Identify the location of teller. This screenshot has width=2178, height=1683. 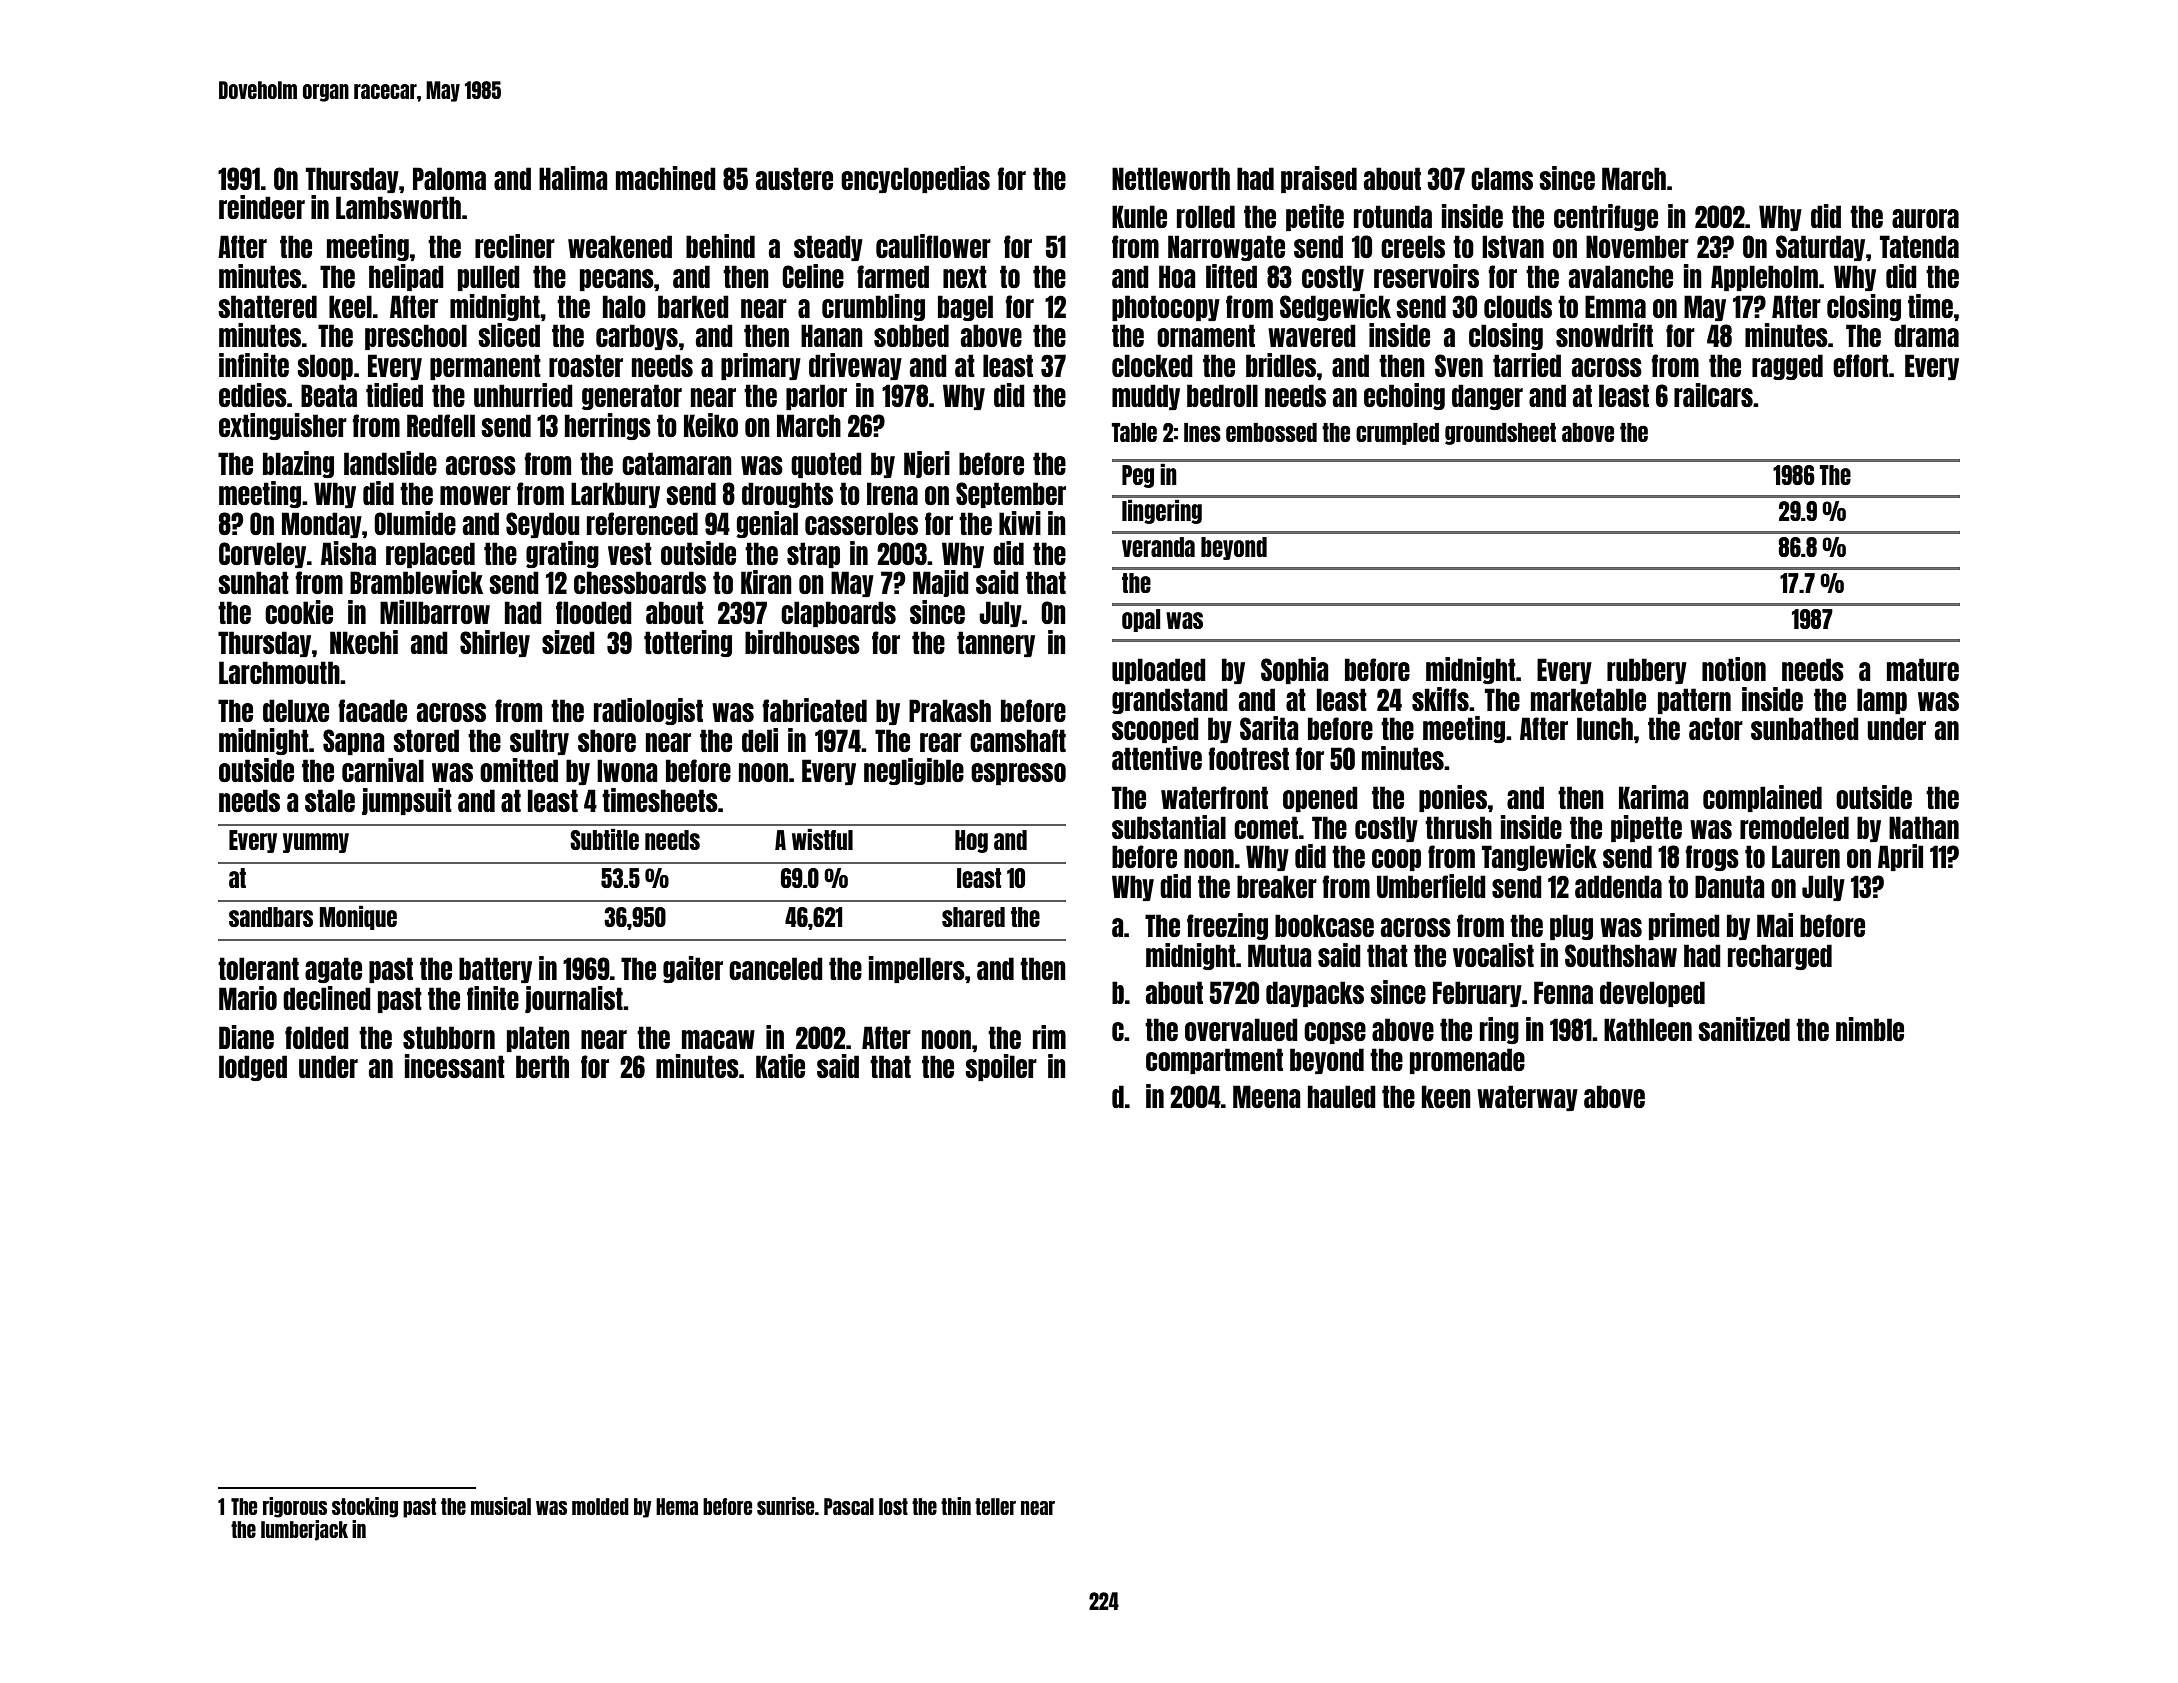
(995, 1506).
